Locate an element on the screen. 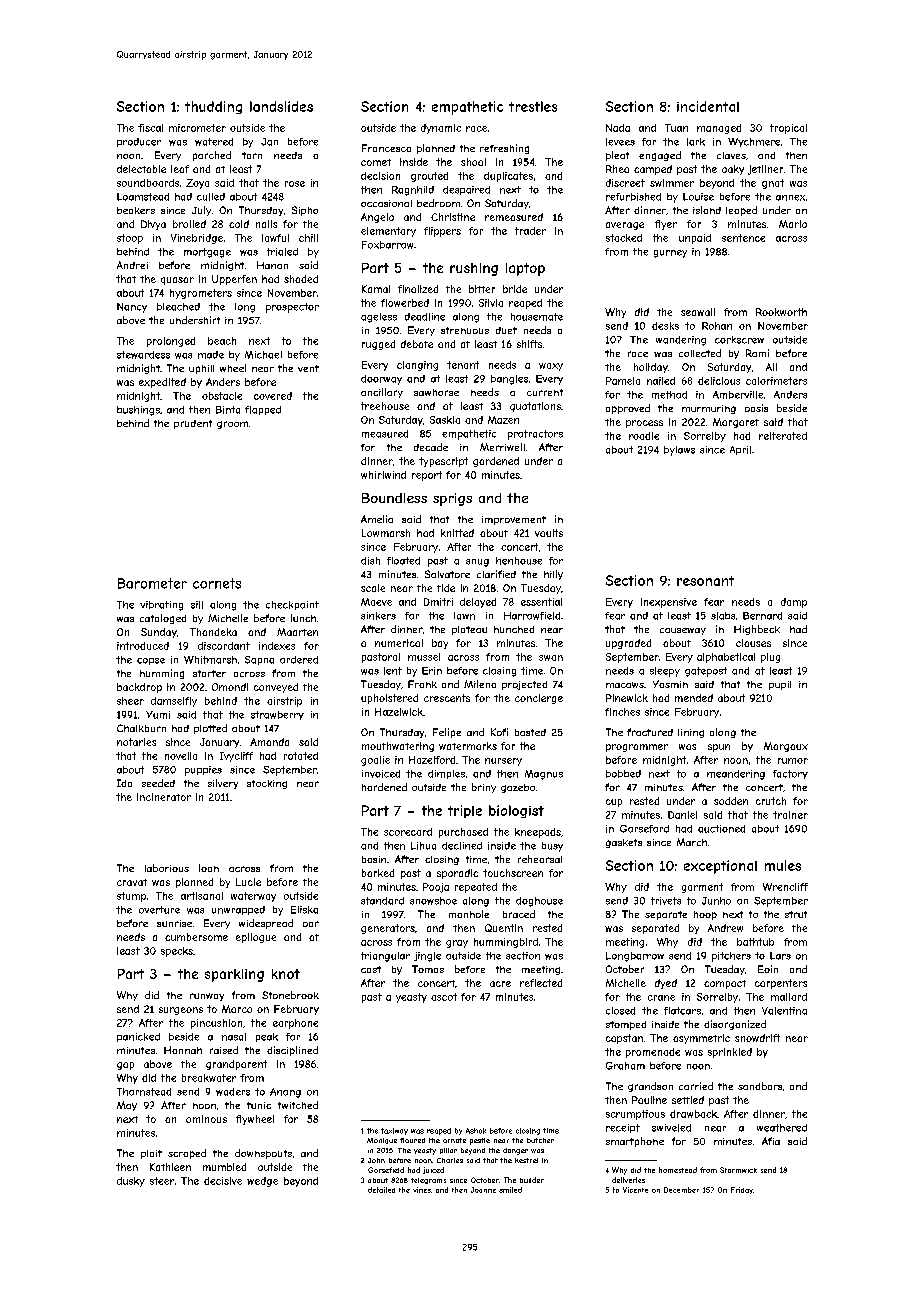 The height and width of the screenshot is (1308, 924). prudent is located at coordinates (193, 424).
